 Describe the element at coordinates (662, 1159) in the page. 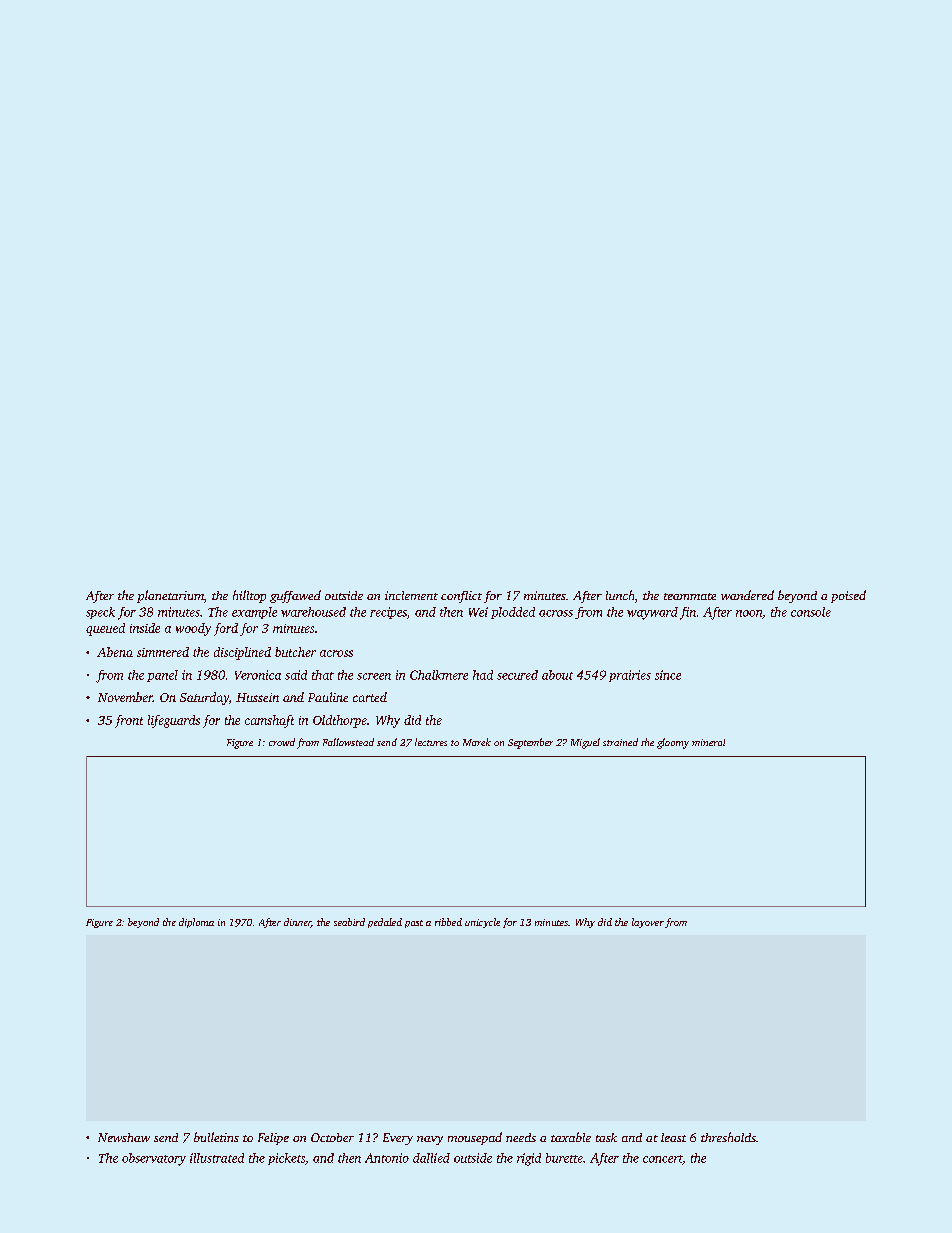

I see `concert` at that location.
